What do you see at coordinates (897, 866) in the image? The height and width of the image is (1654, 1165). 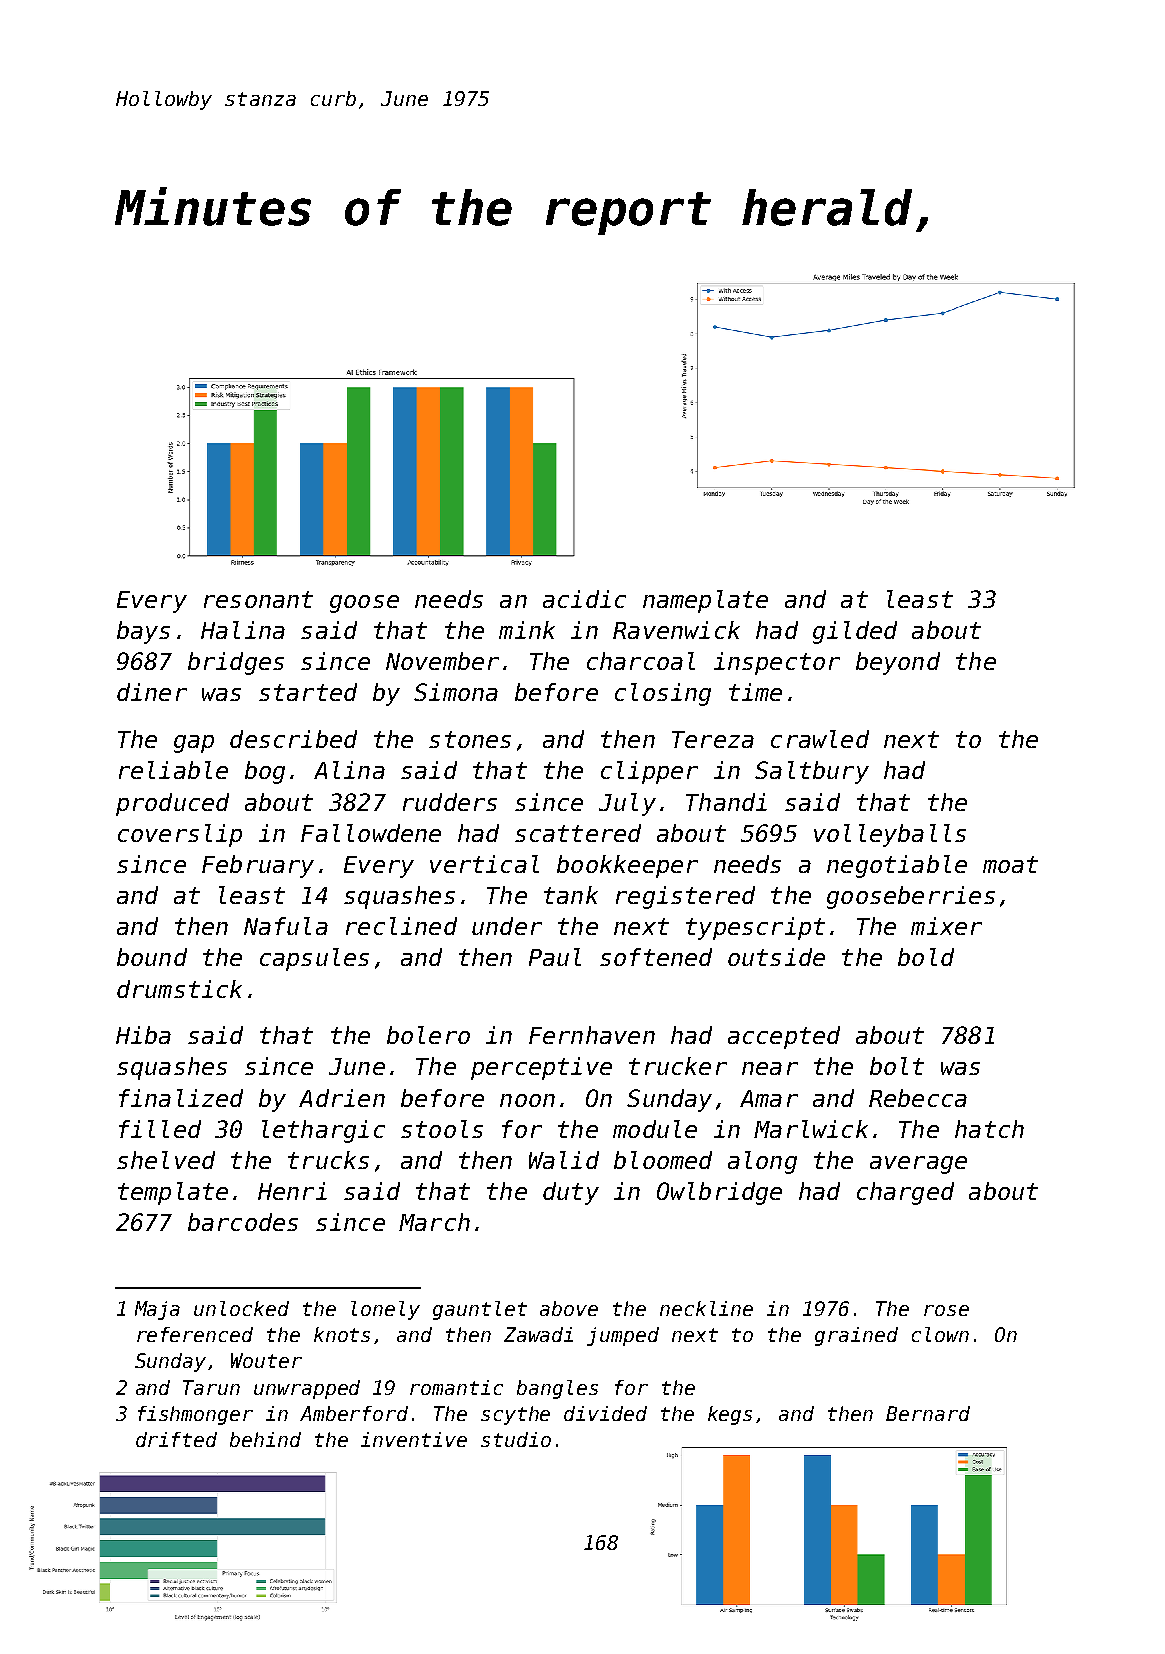 I see `negotiable` at bounding box center [897, 866].
